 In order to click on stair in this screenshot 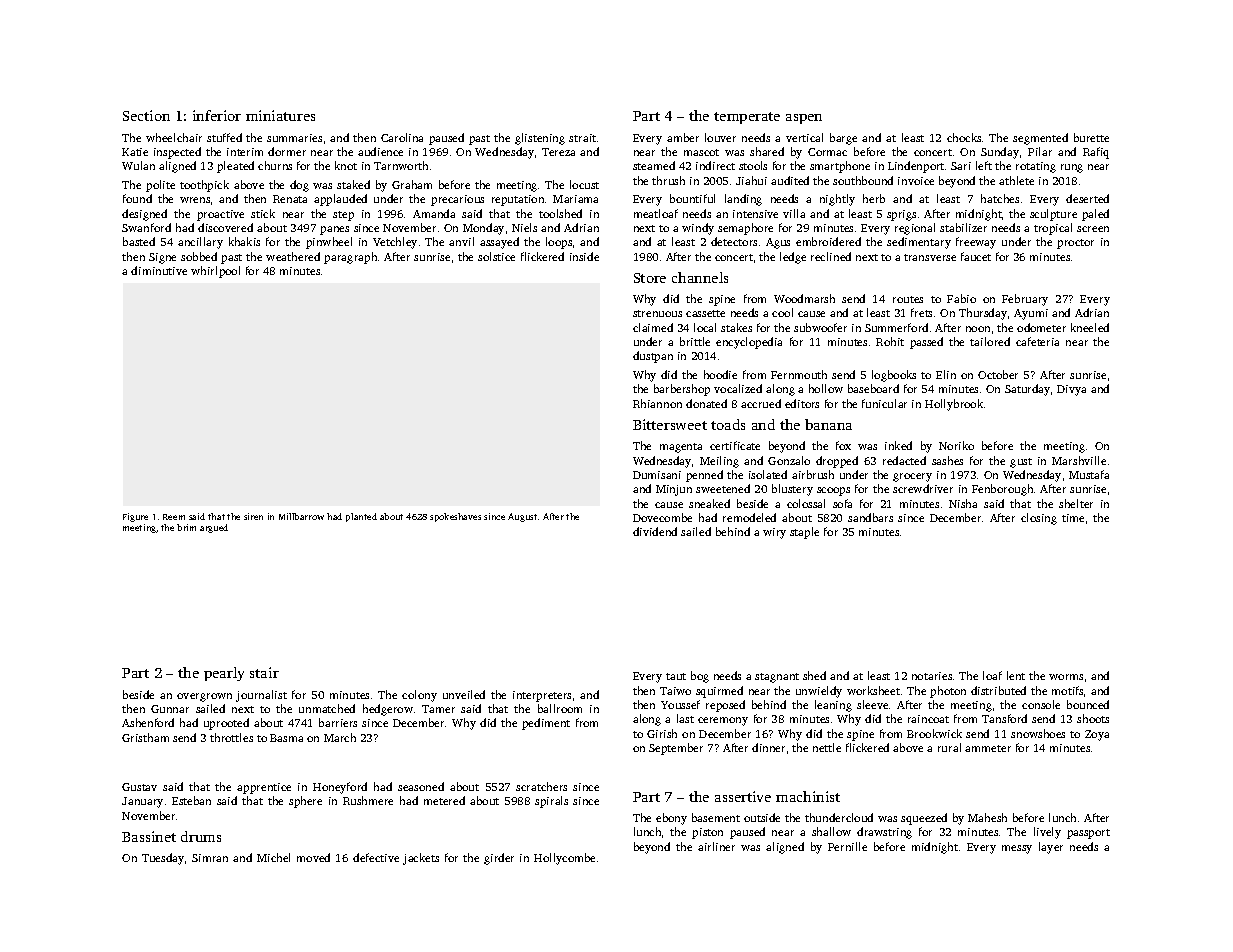, I will do `click(264, 672)`.
